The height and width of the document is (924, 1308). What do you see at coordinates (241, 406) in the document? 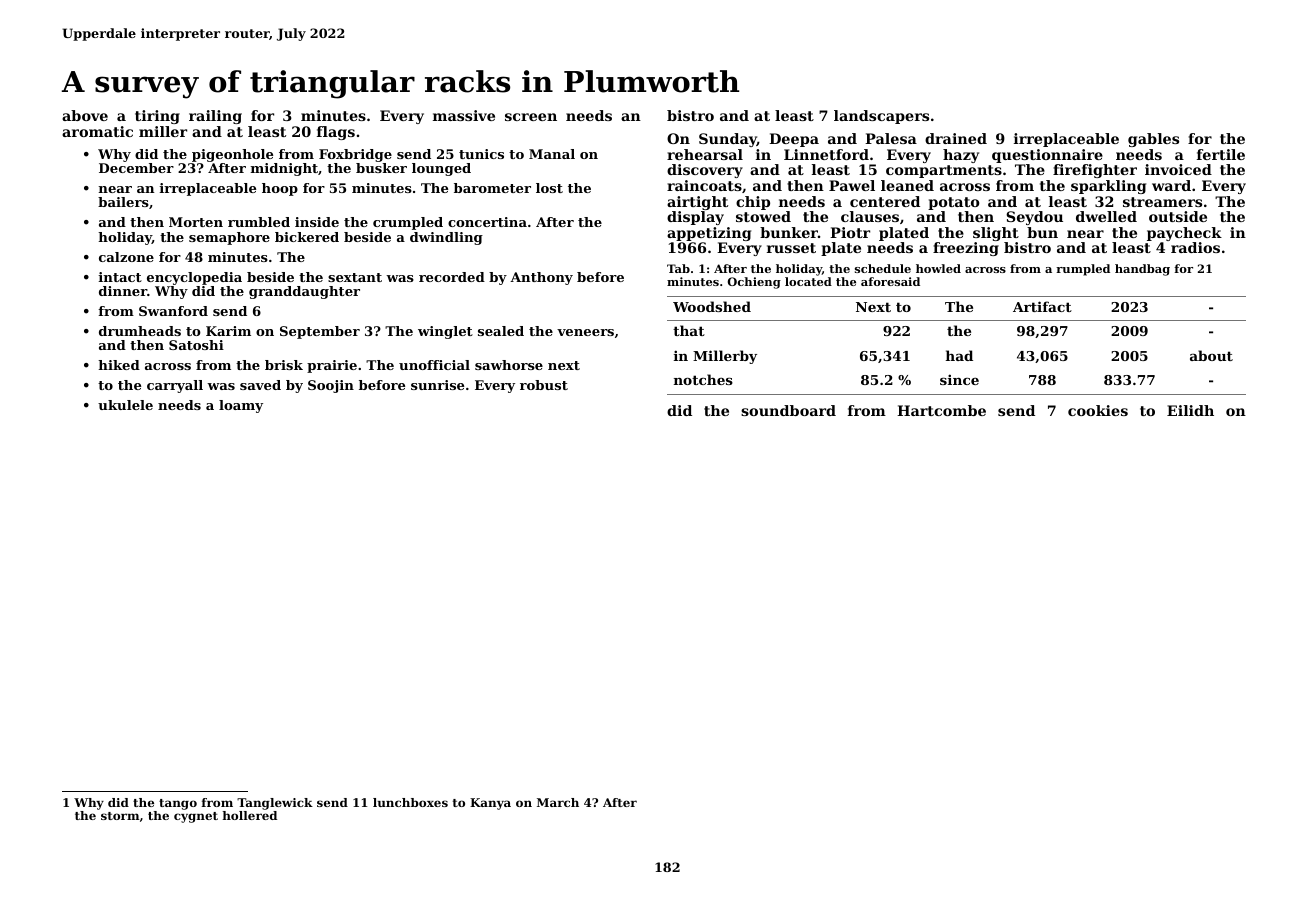
I see `loamy` at bounding box center [241, 406].
